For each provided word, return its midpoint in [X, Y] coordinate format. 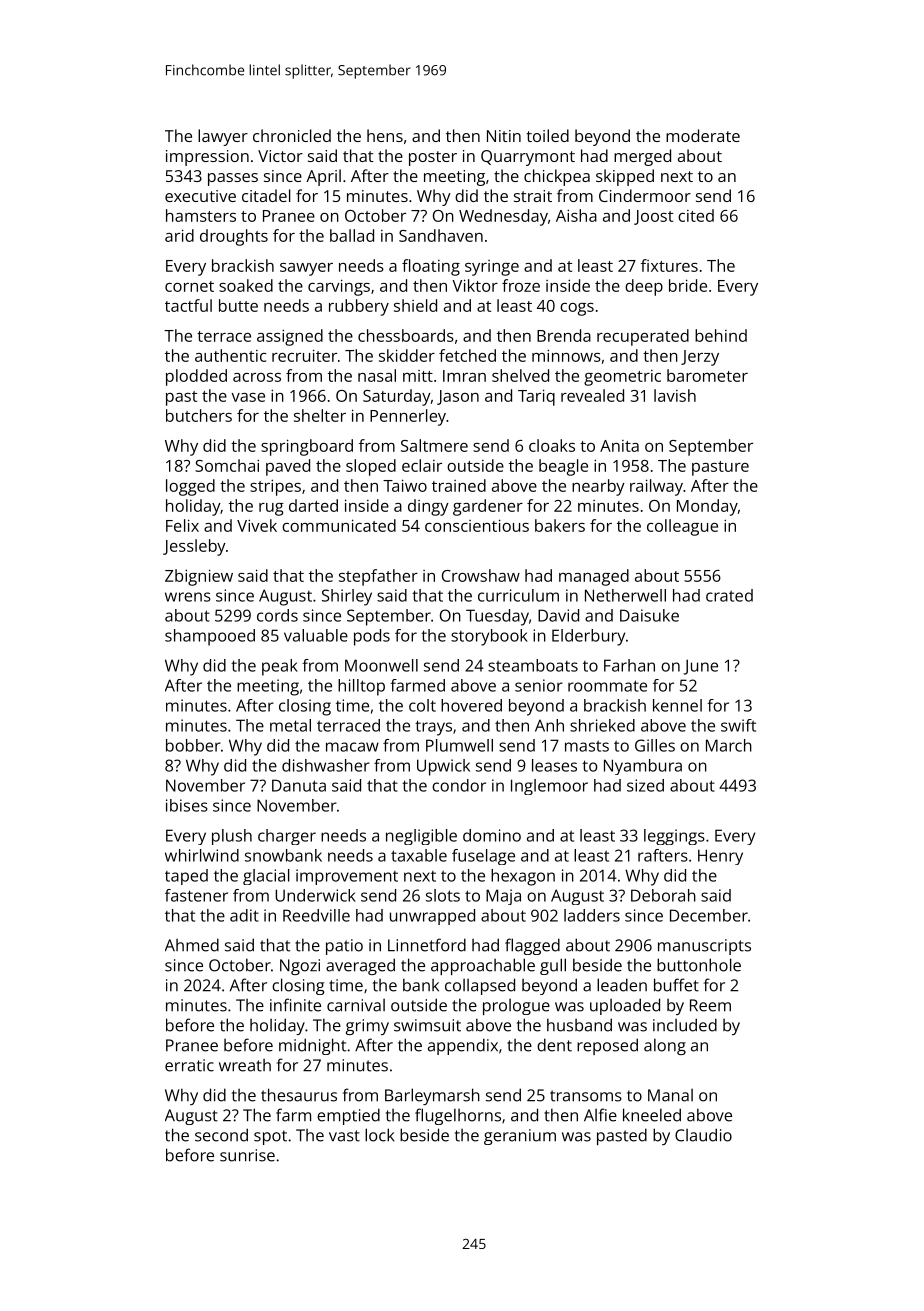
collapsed [480, 986]
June [701, 667]
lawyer [223, 137]
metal [290, 725]
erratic [189, 1065]
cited [696, 215]
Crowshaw [481, 575]
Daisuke [649, 615]
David [558, 615]
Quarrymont [528, 158]
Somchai [227, 465]
